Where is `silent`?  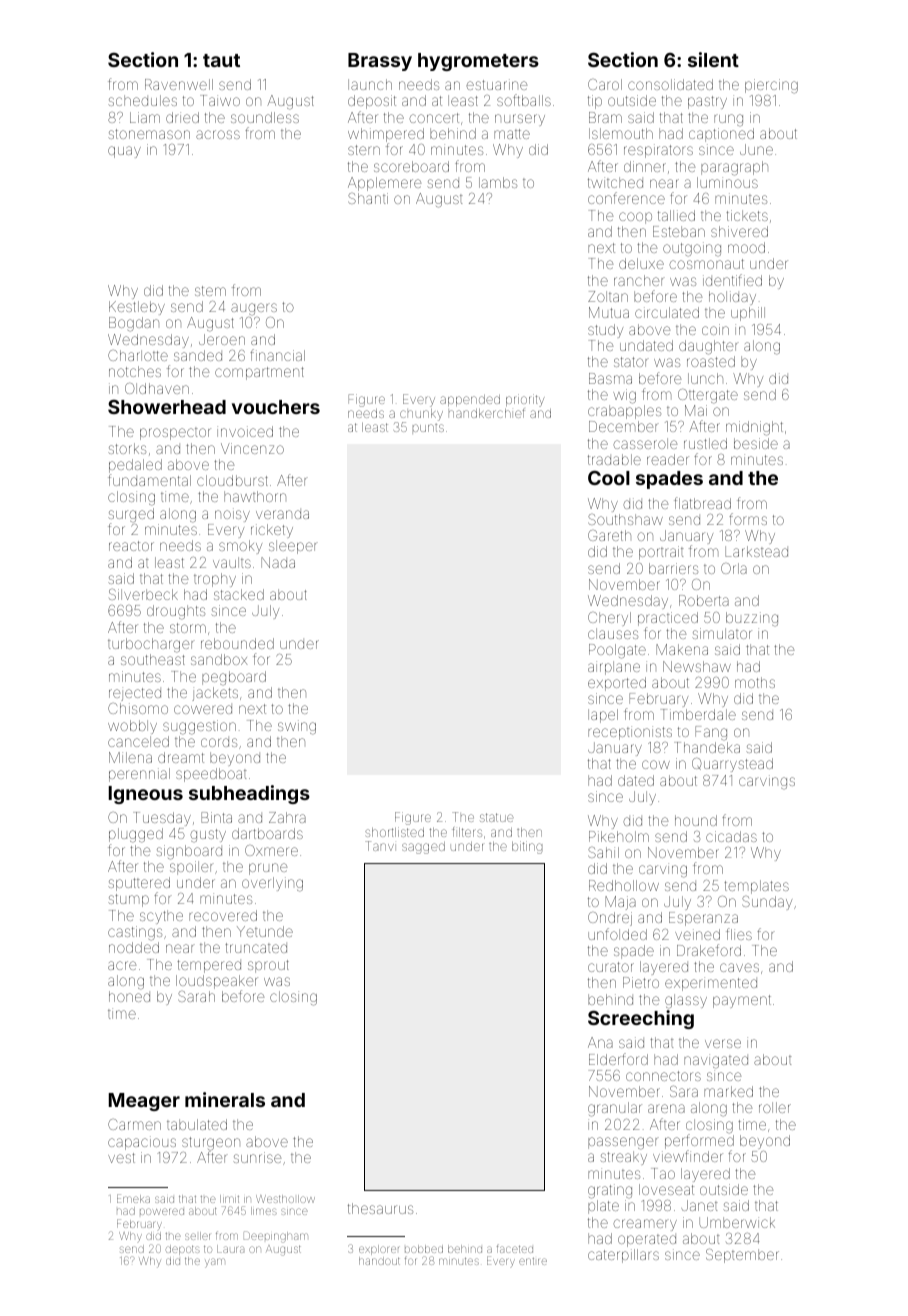 silent is located at coordinates (713, 59).
